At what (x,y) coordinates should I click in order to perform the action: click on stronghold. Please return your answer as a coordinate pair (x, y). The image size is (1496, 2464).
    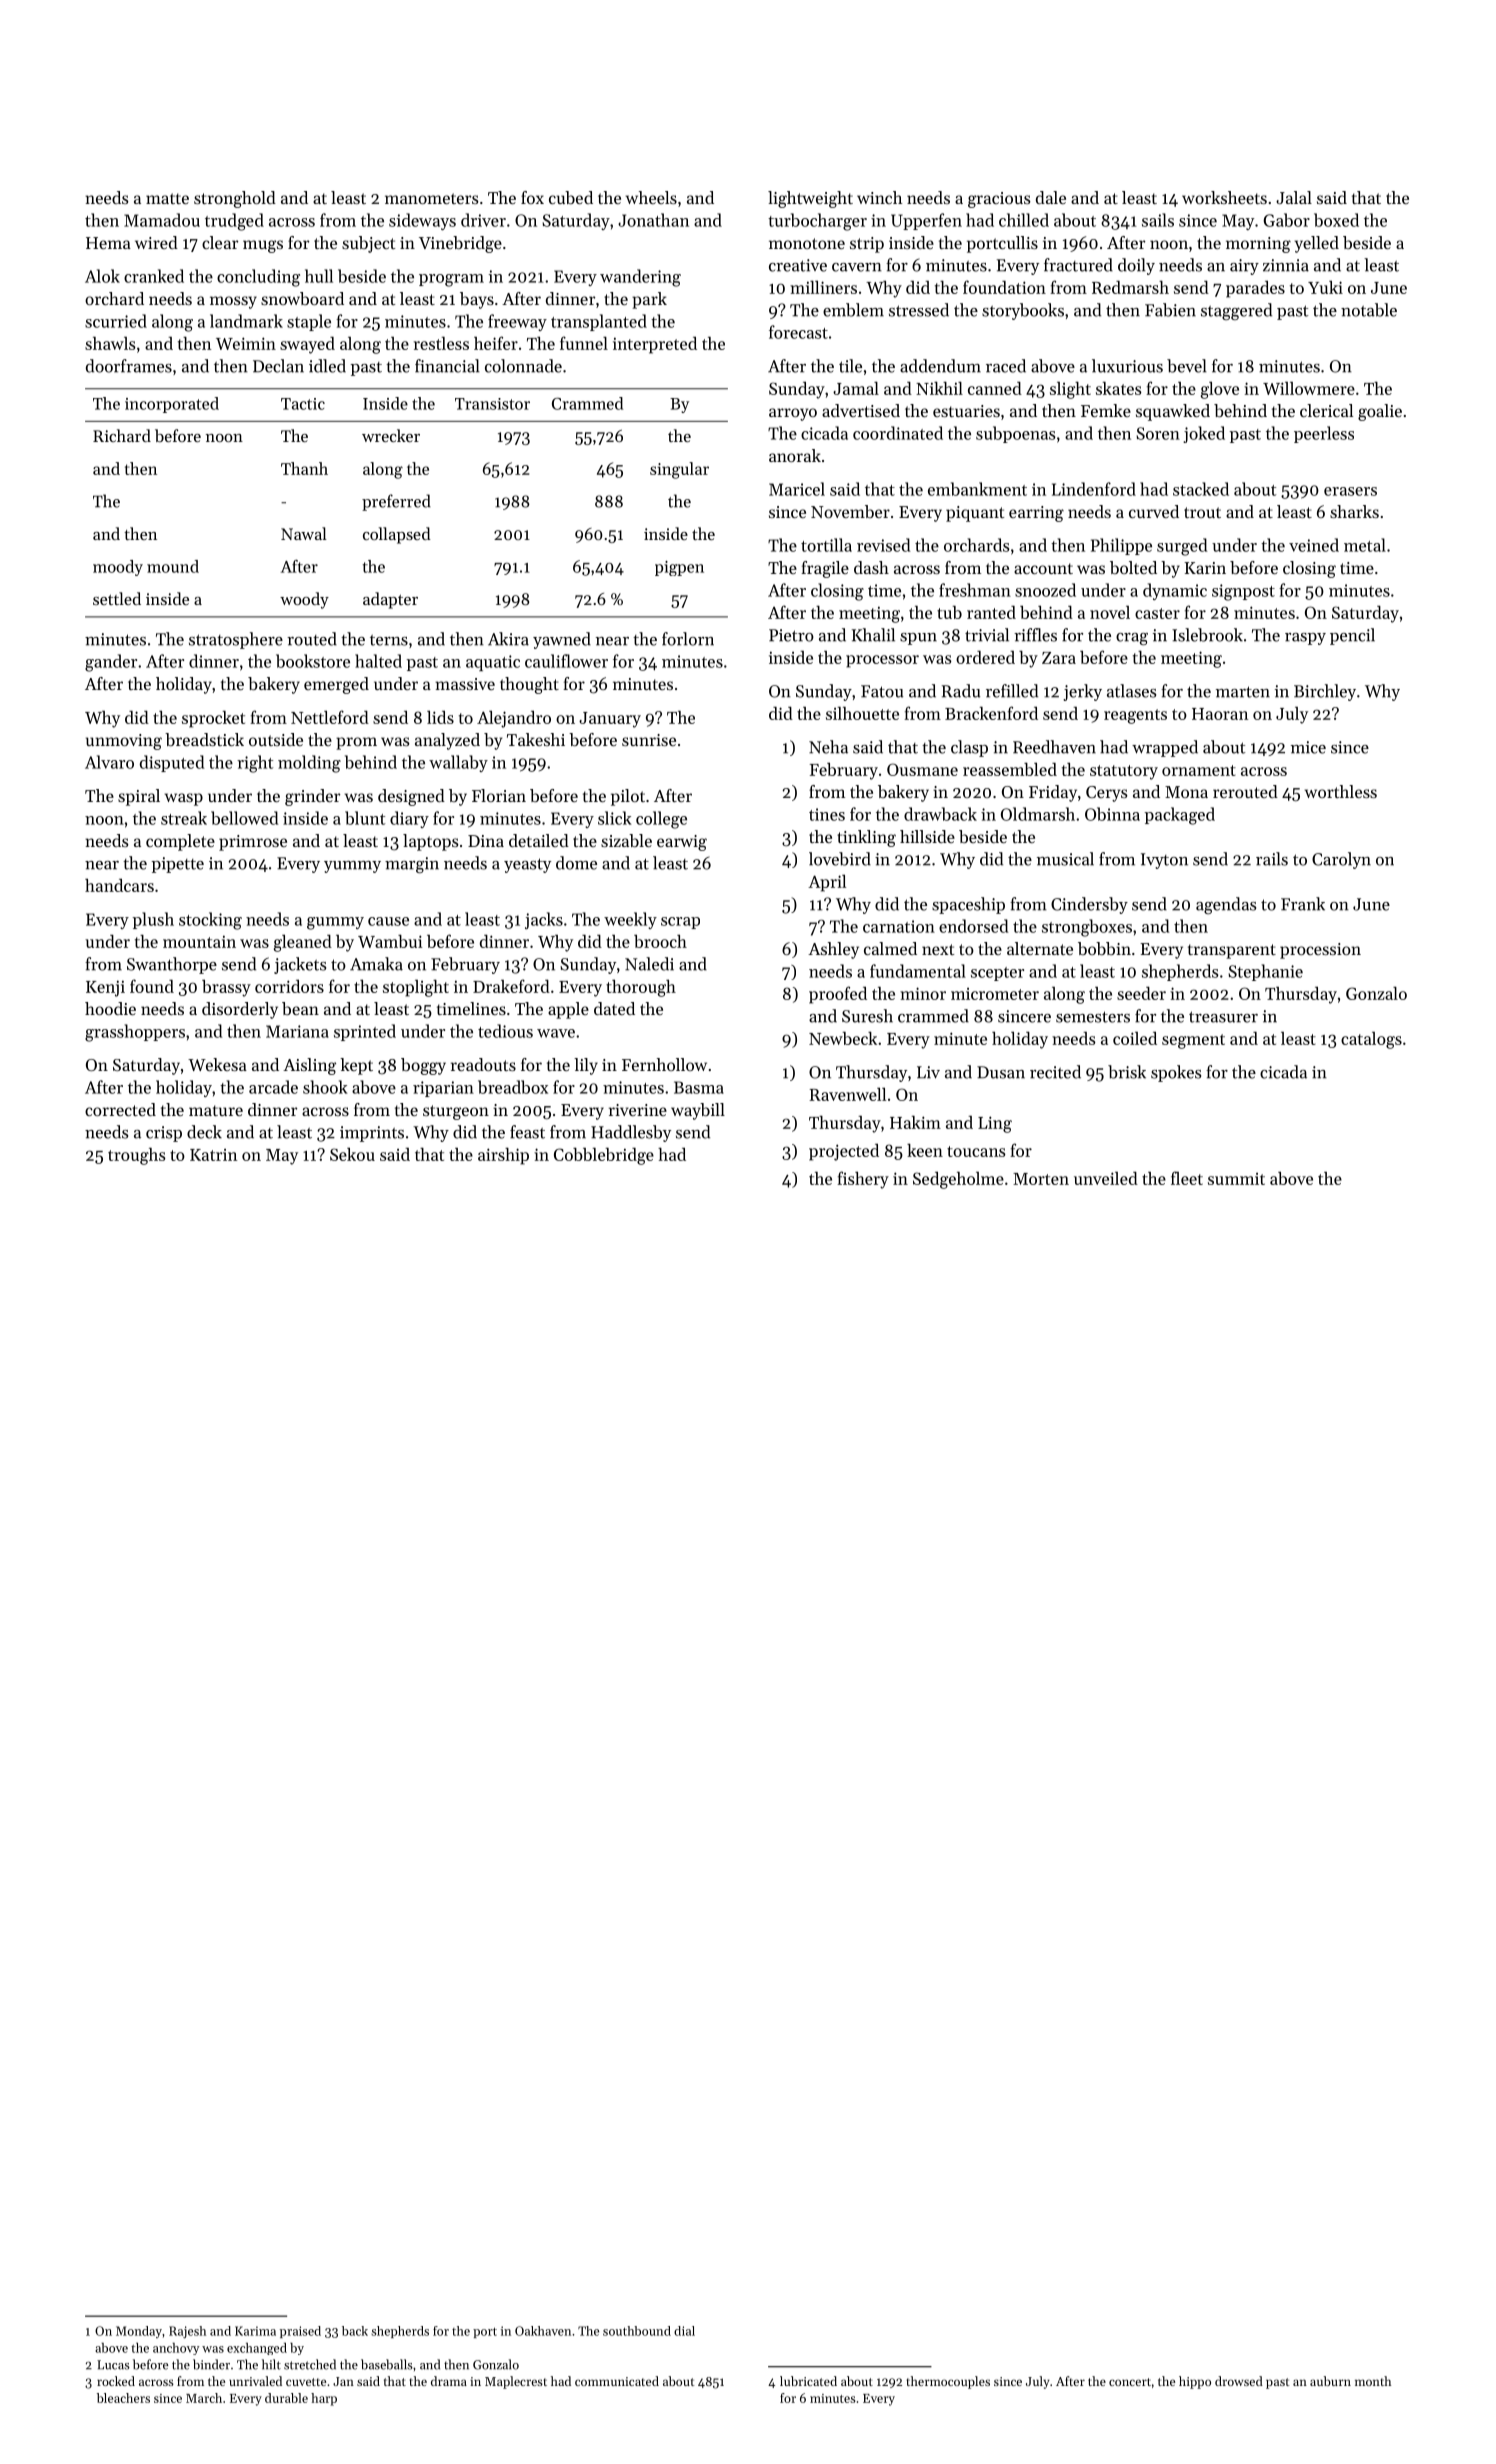
    Looking at the image, I should click on (235, 199).
